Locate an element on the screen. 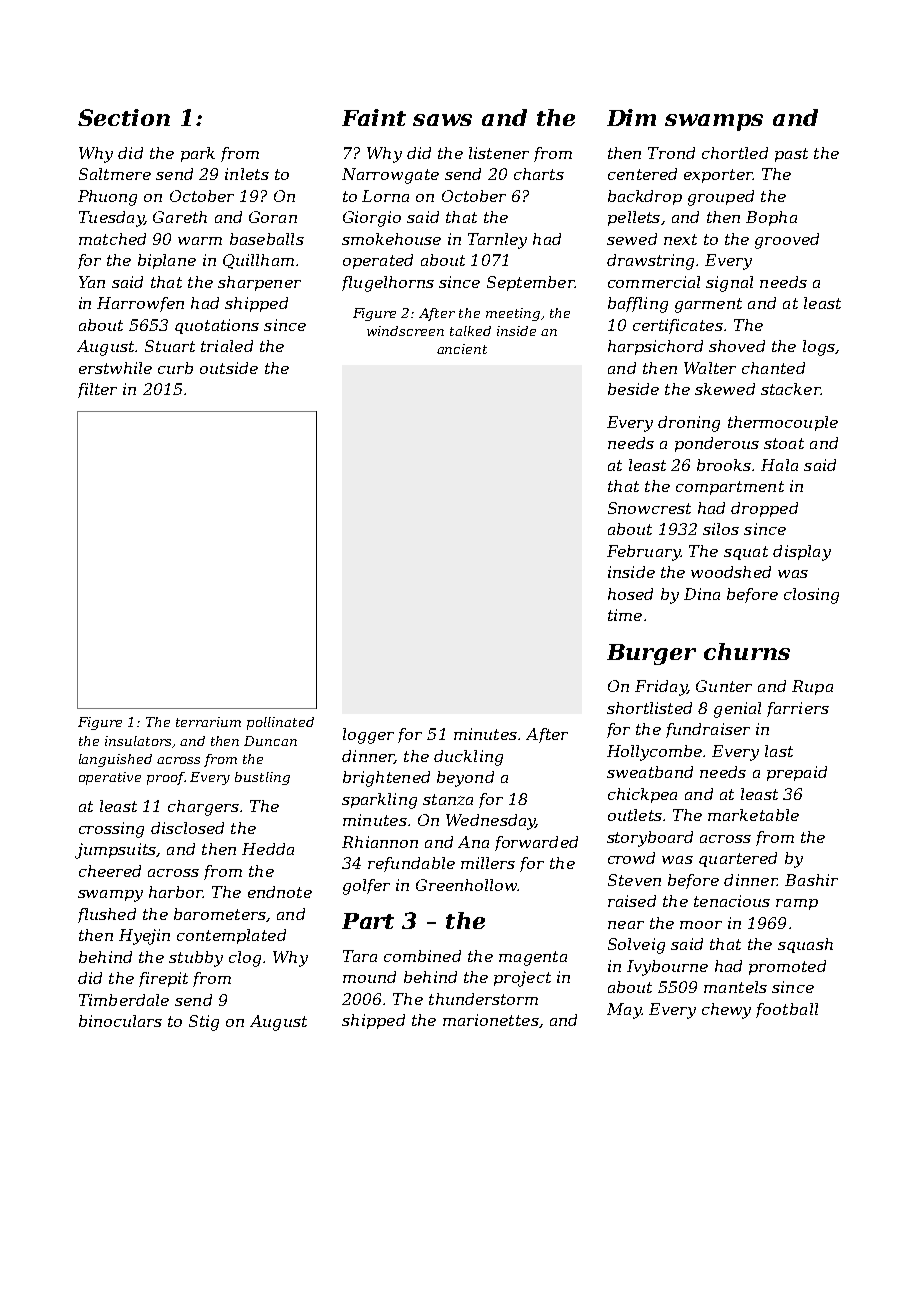 This screenshot has height=1308, width=924. terrarium is located at coordinates (208, 722).
